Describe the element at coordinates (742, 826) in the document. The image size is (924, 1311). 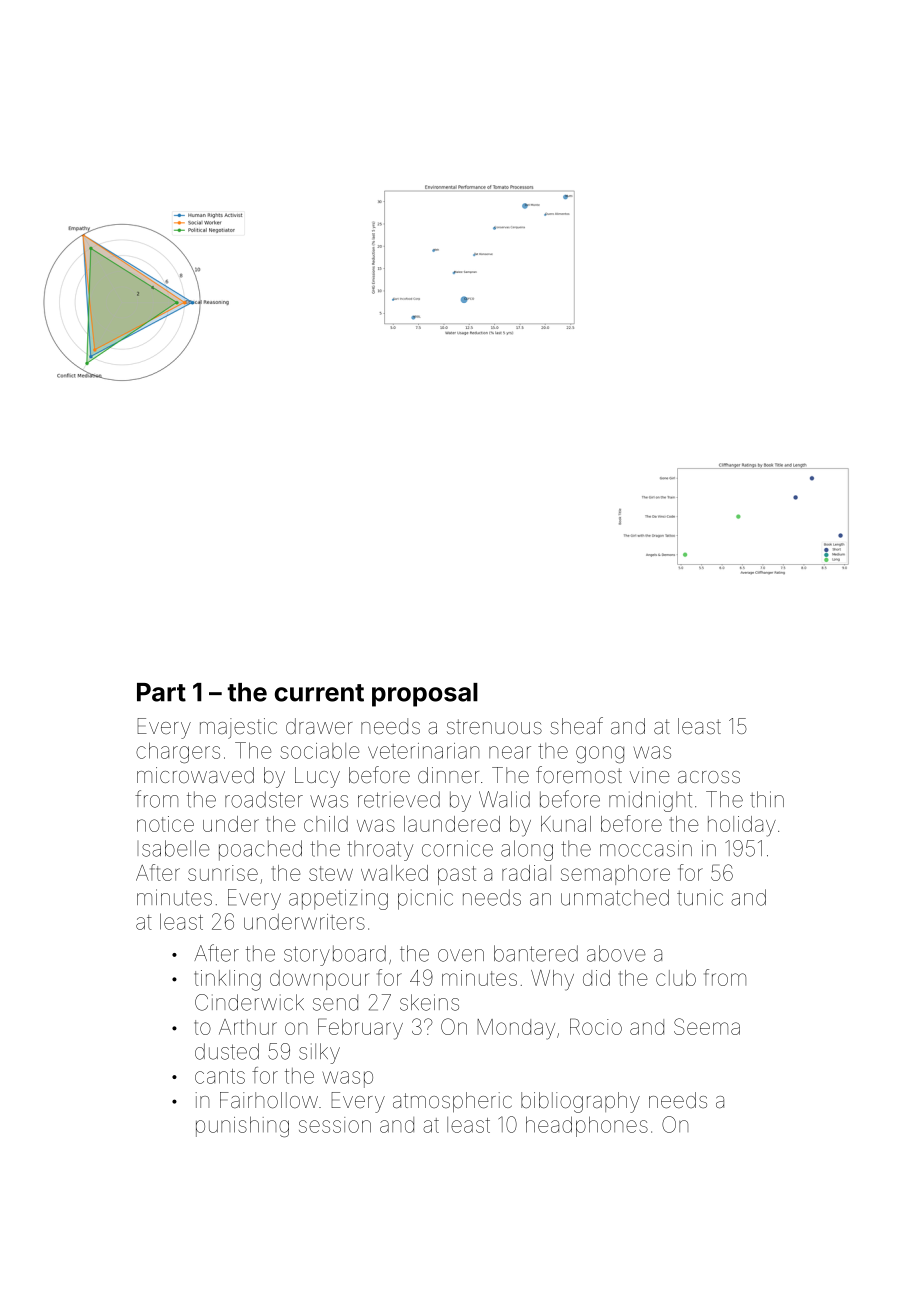
I see `holiday` at that location.
